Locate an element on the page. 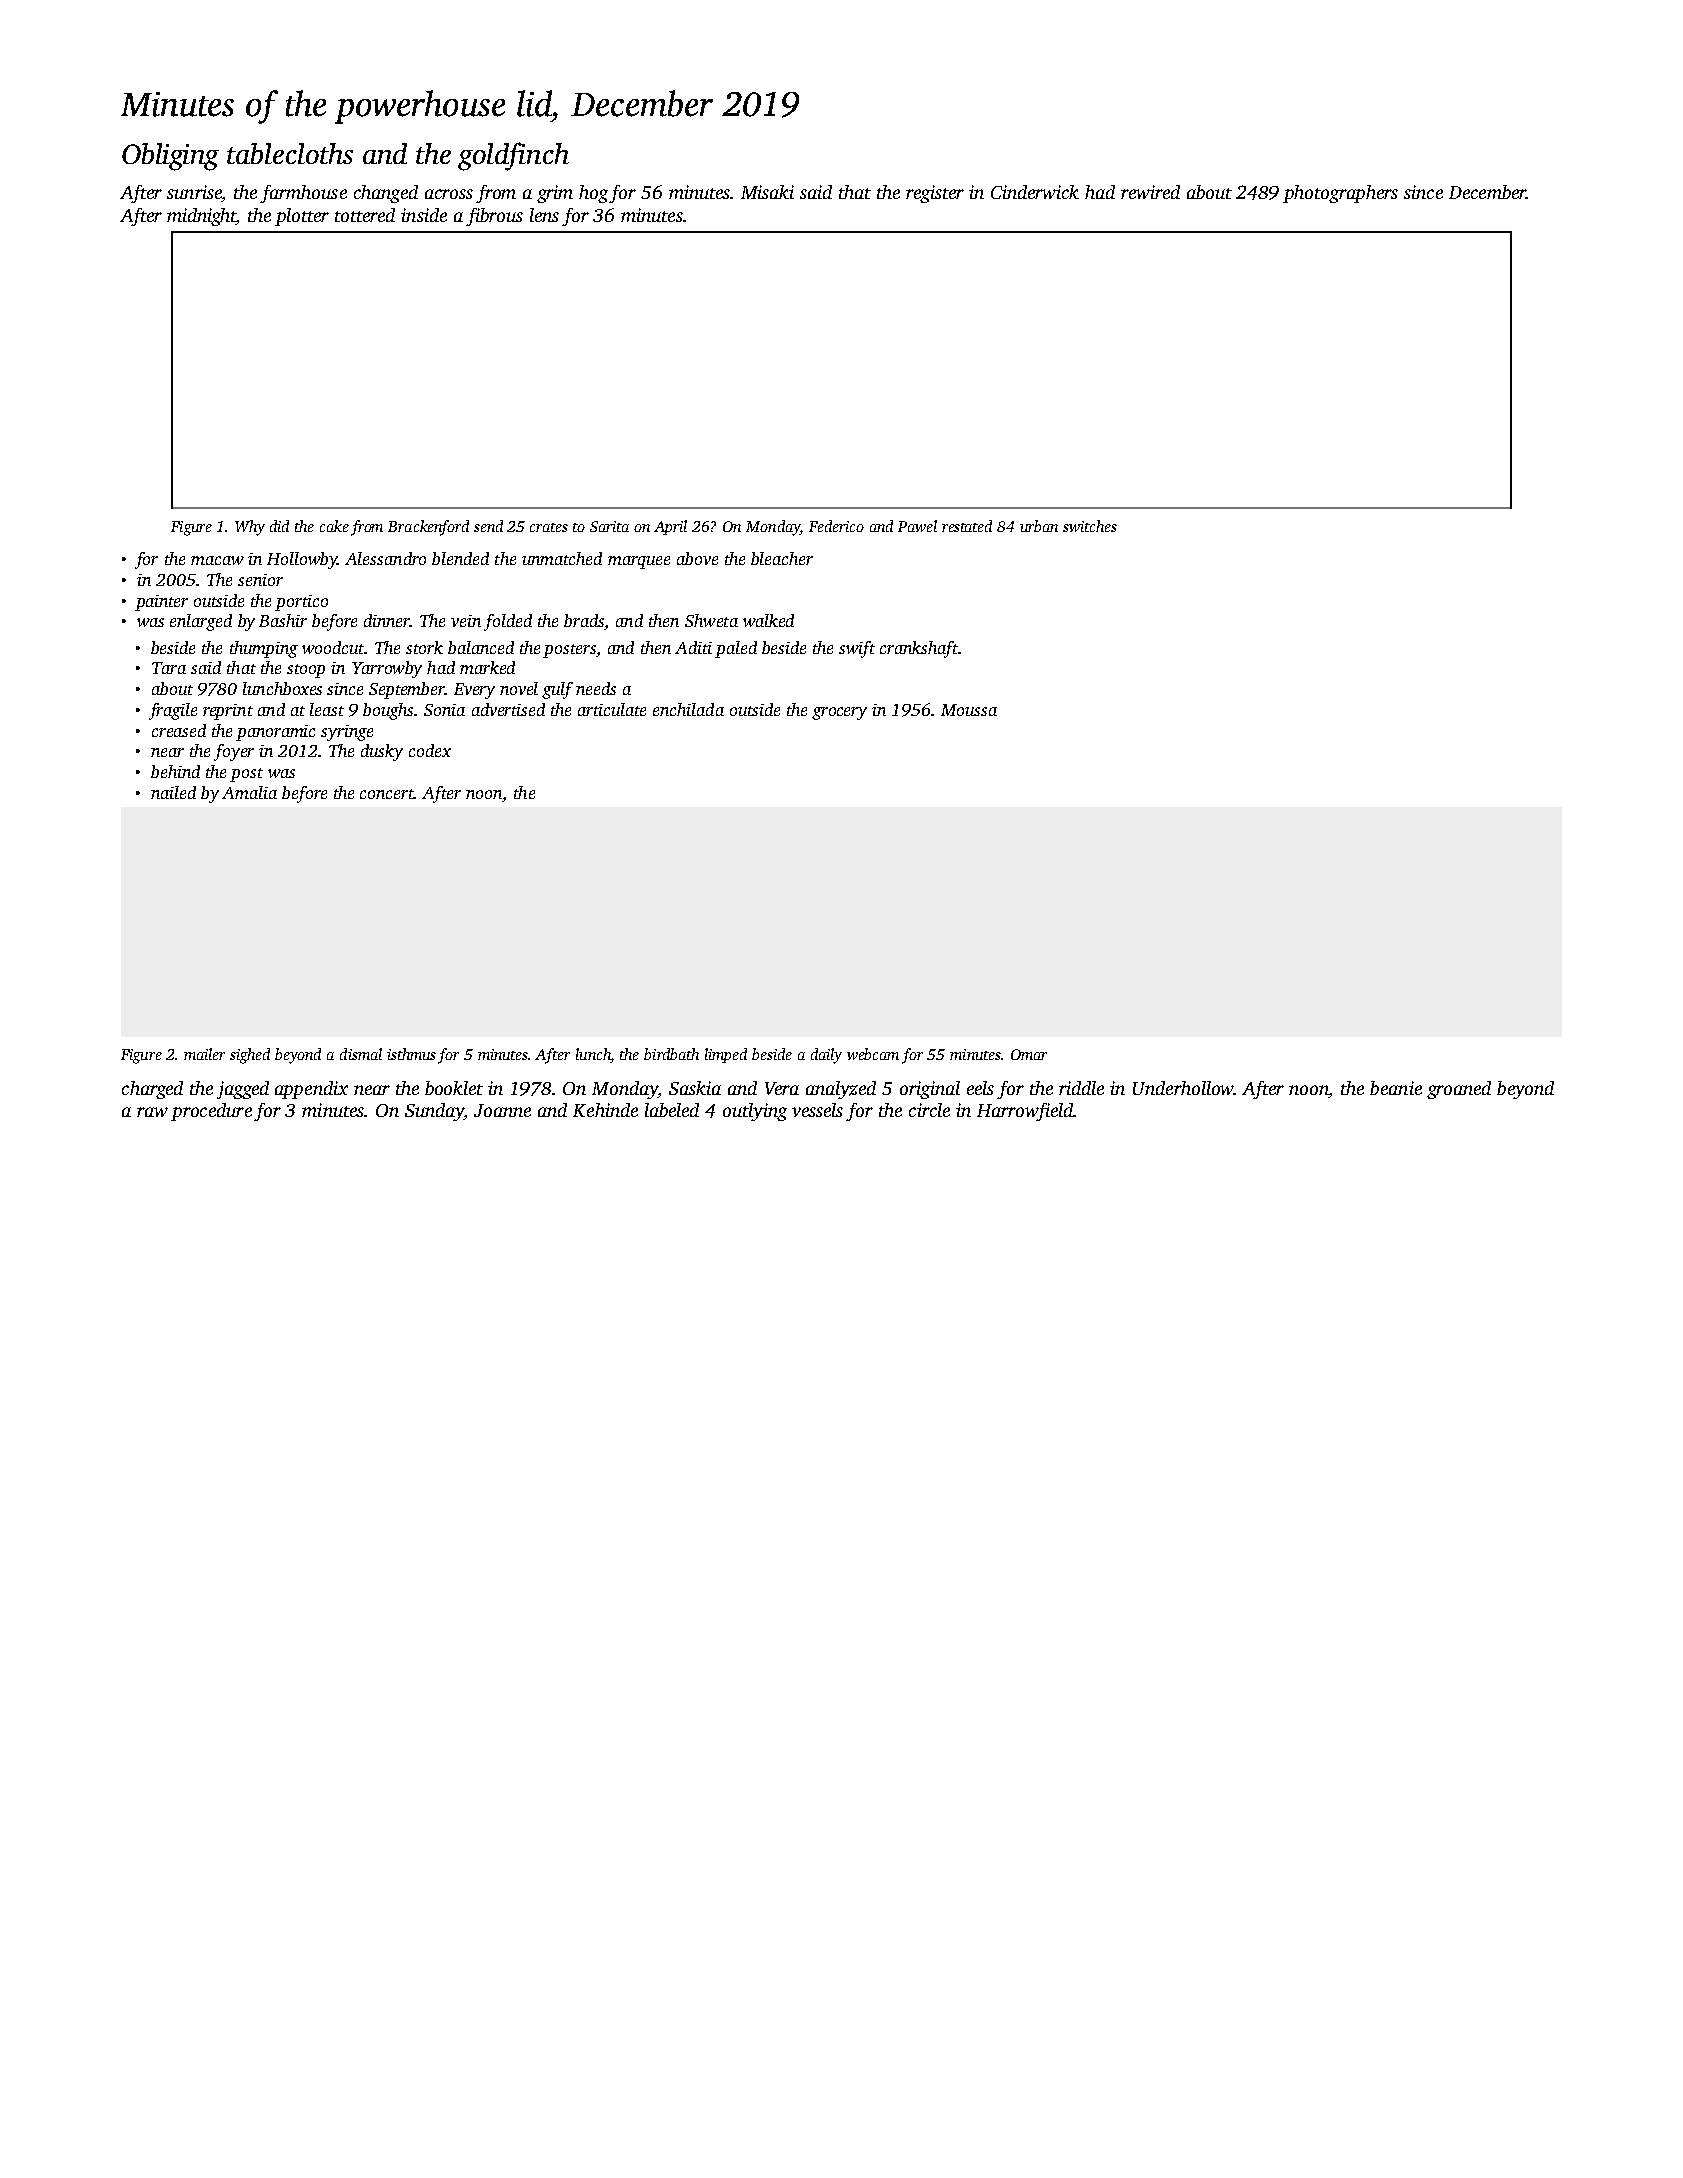  riddle is located at coordinates (1081, 1088).
